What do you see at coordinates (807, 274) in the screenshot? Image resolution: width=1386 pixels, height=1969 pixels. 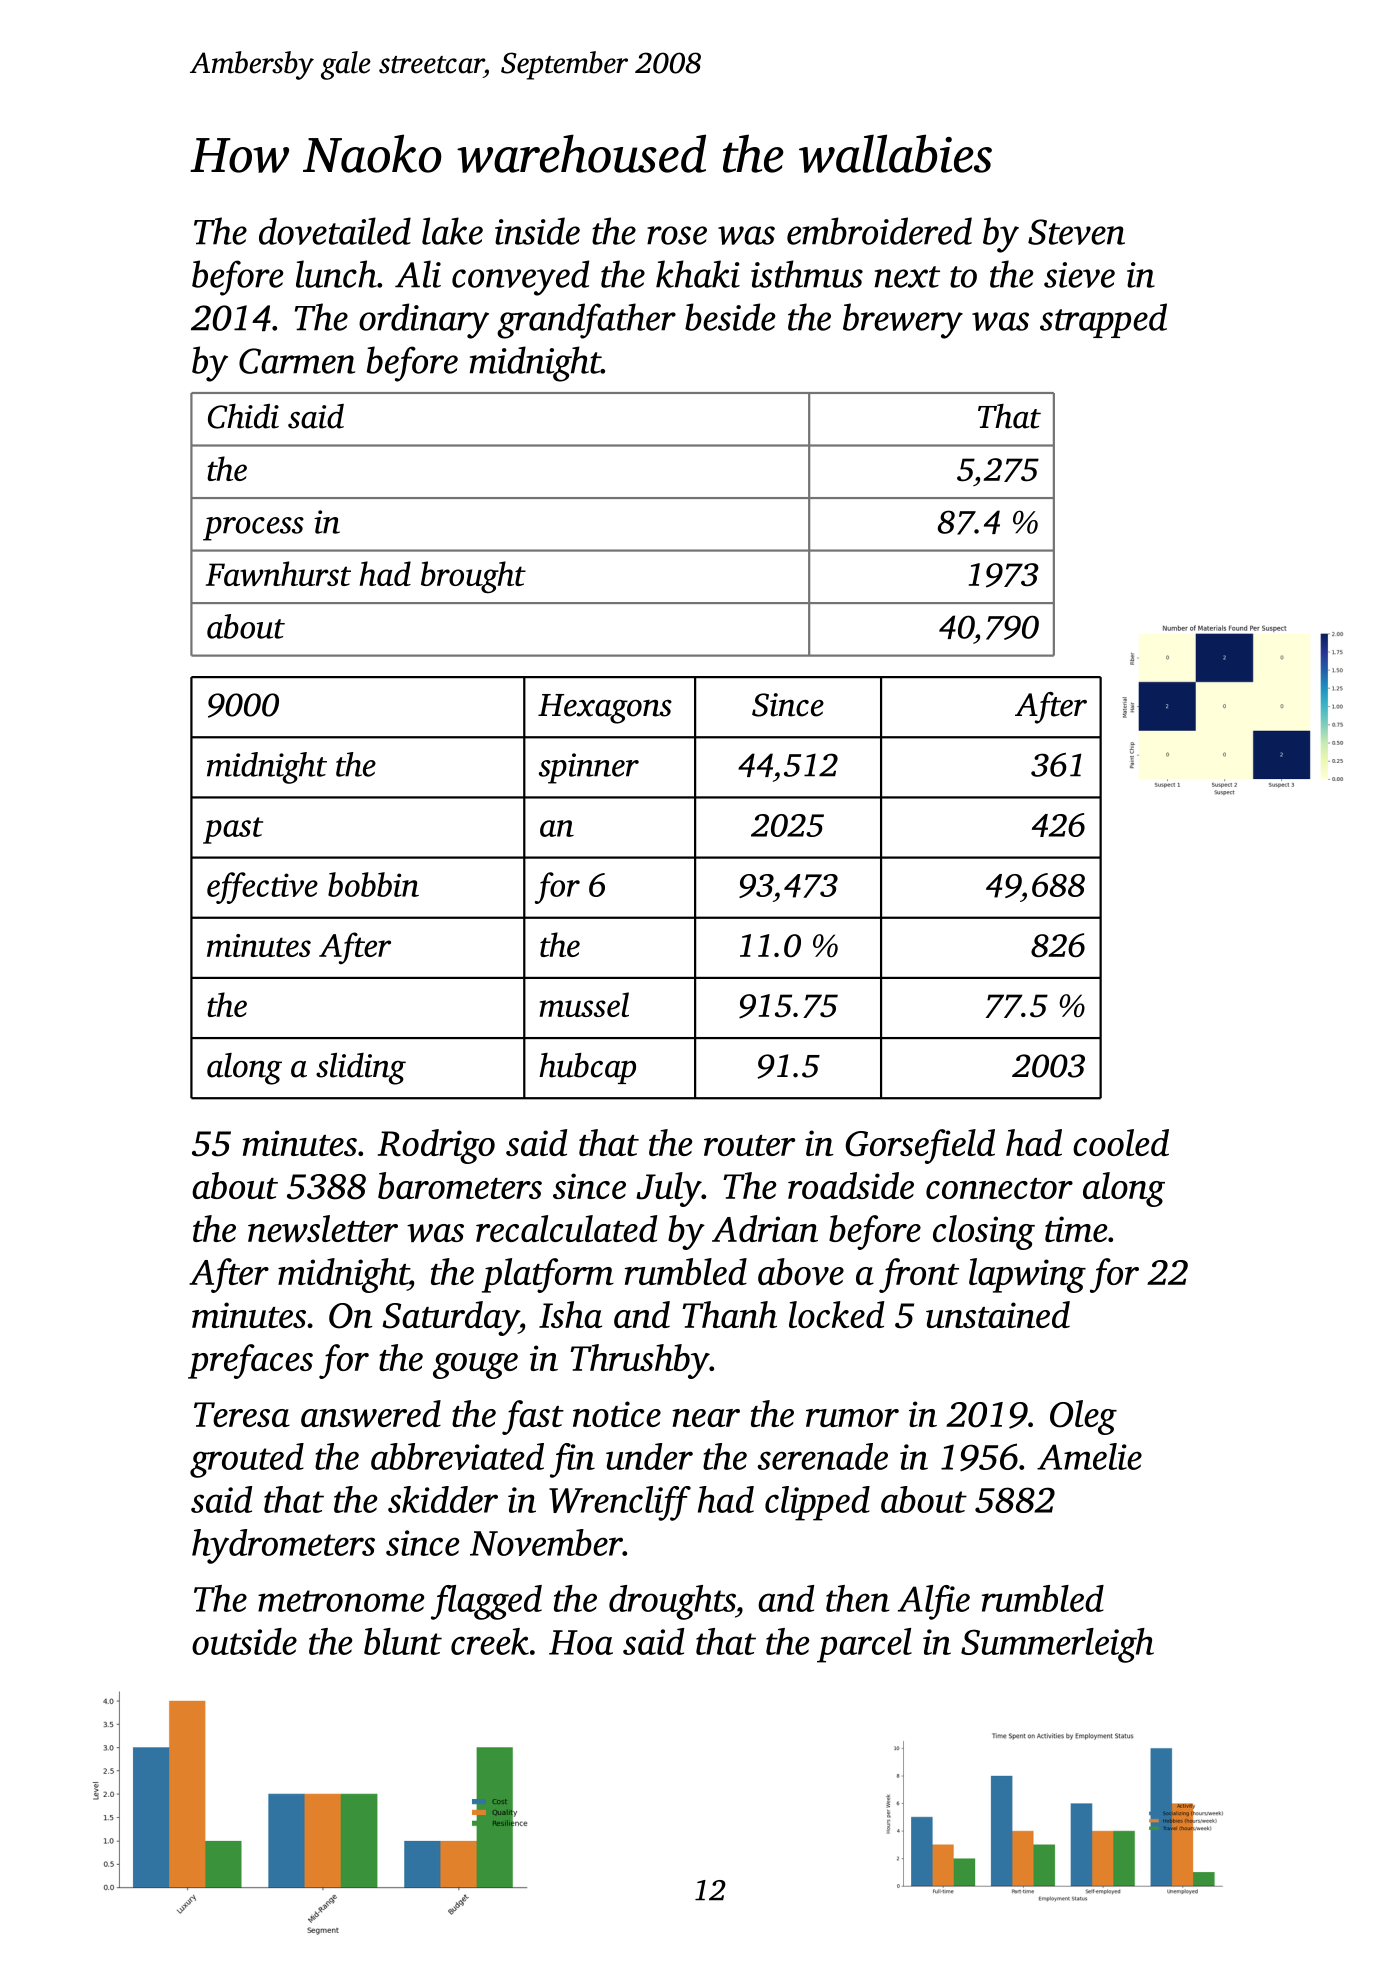 I see `isthmus` at bounding box center [807, 274].
